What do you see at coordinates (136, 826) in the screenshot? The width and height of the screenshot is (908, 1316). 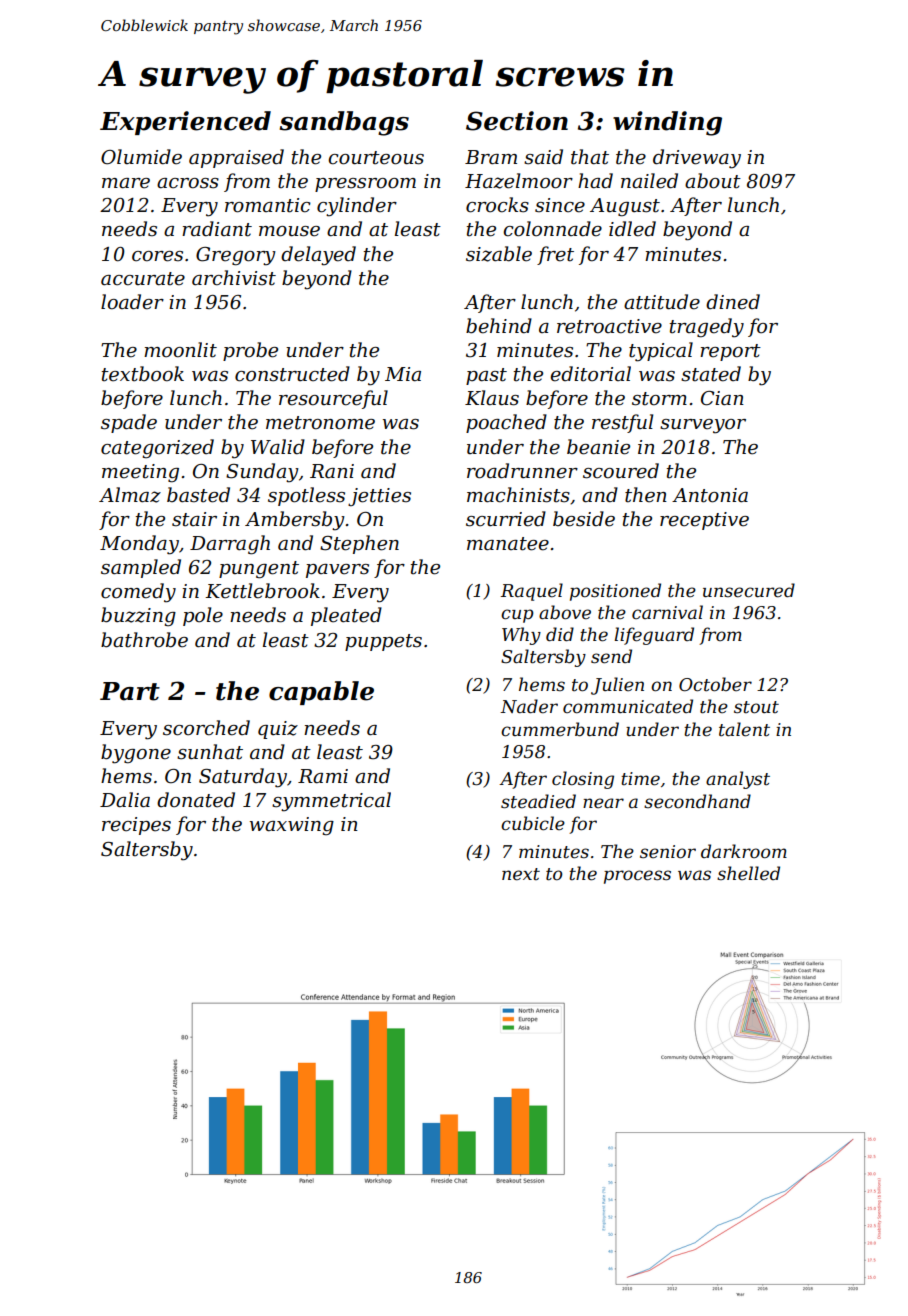 I see `recipes` at bounding box center [136, 826].
